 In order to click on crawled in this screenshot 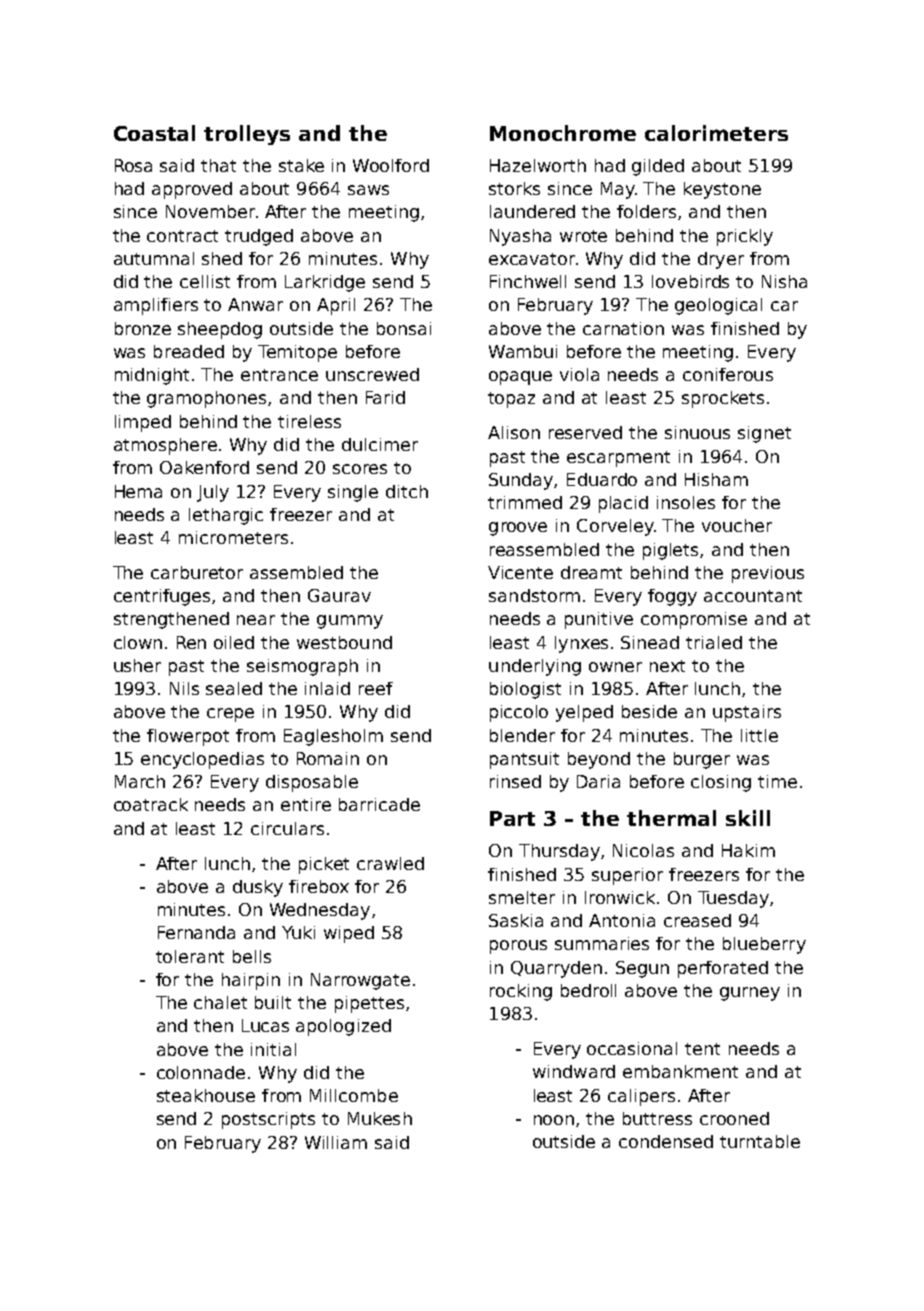, I will do `click(390, 863)`.
